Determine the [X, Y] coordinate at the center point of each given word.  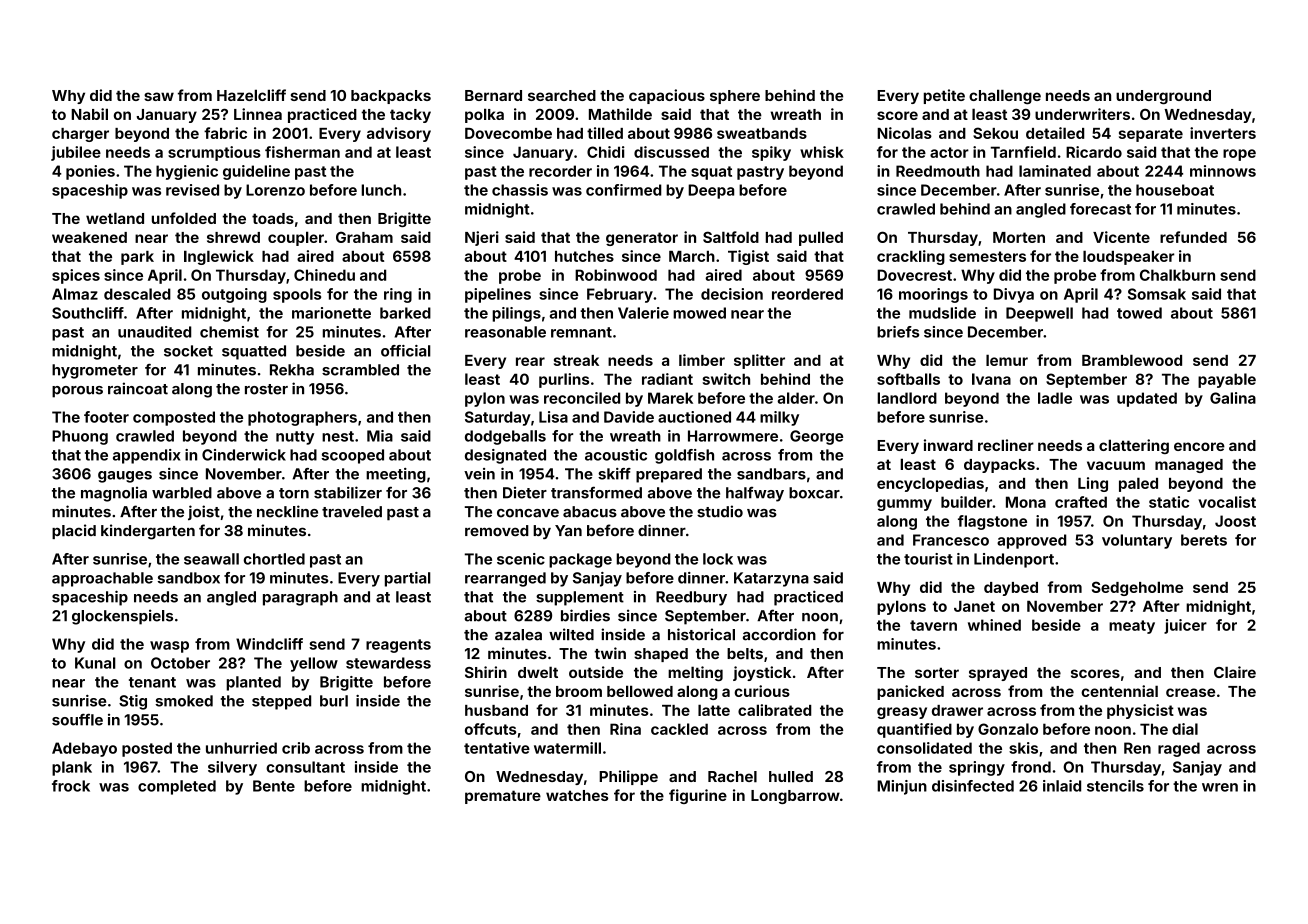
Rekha [292, 370]
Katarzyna [771, 579]
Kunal [95, 663]
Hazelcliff [251, 95]
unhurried [241, 748]
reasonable [505, 332]
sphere [735, 97]
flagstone [992, 522]
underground [1163, 97]
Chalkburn [1177, 275]
